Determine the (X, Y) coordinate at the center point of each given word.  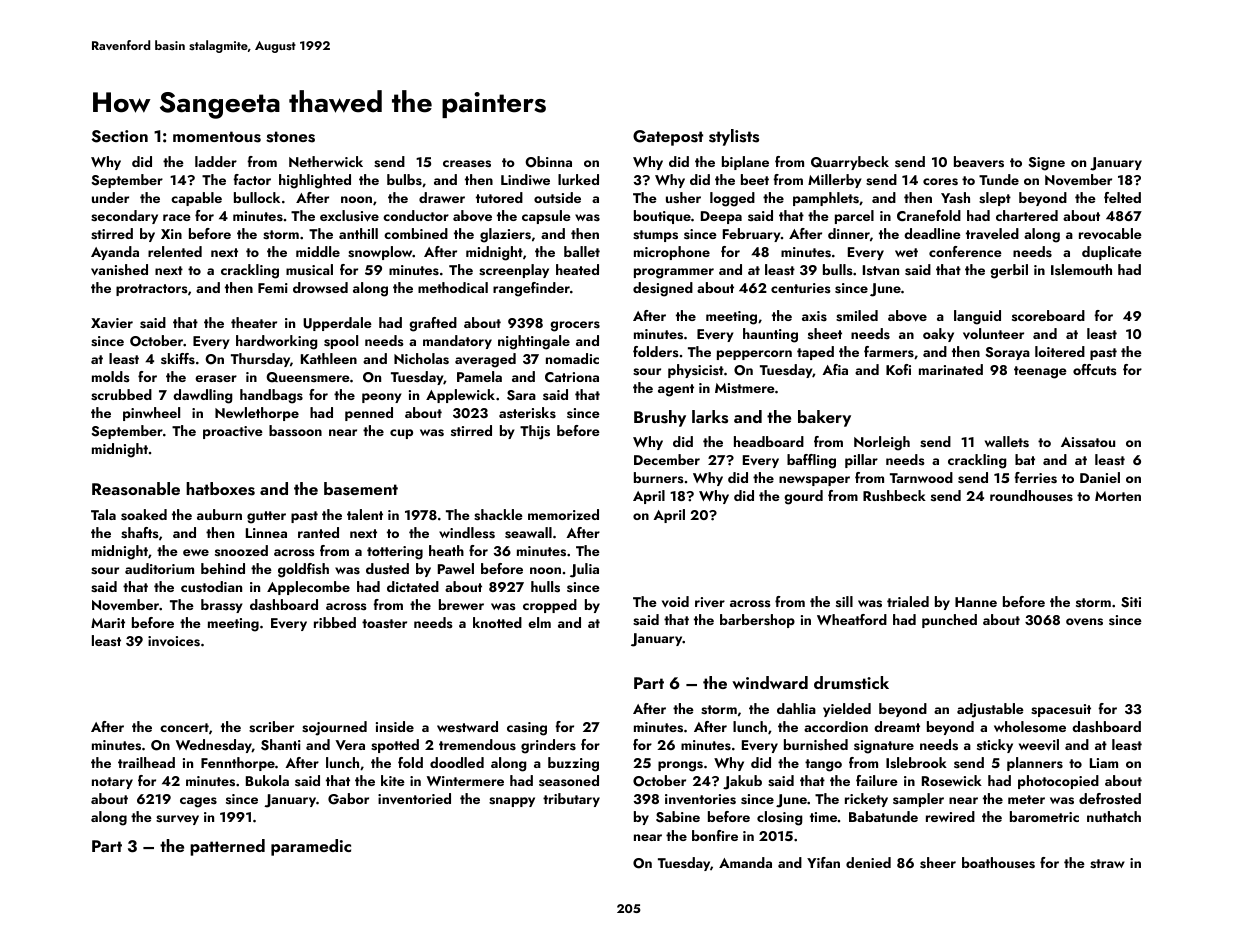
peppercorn (754, 355)
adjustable (990, 710)
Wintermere (465, 781)
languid (977, 317)
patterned (227, 847)
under (110, 197)
